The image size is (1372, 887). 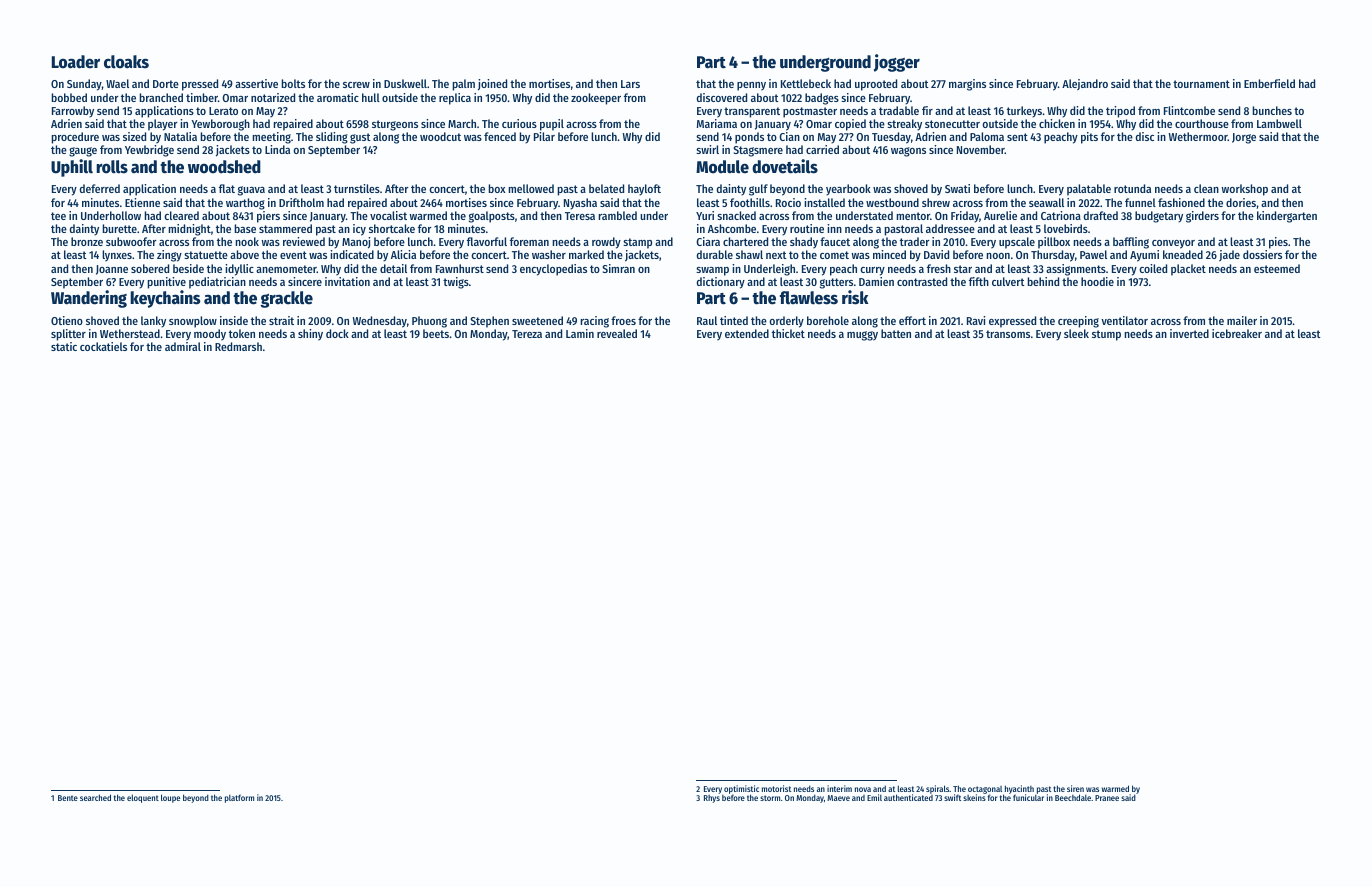 What do you see at coordinates (1201, 84) in the screenshot?
I see `tournament` at bounding box center [1201, 84].
